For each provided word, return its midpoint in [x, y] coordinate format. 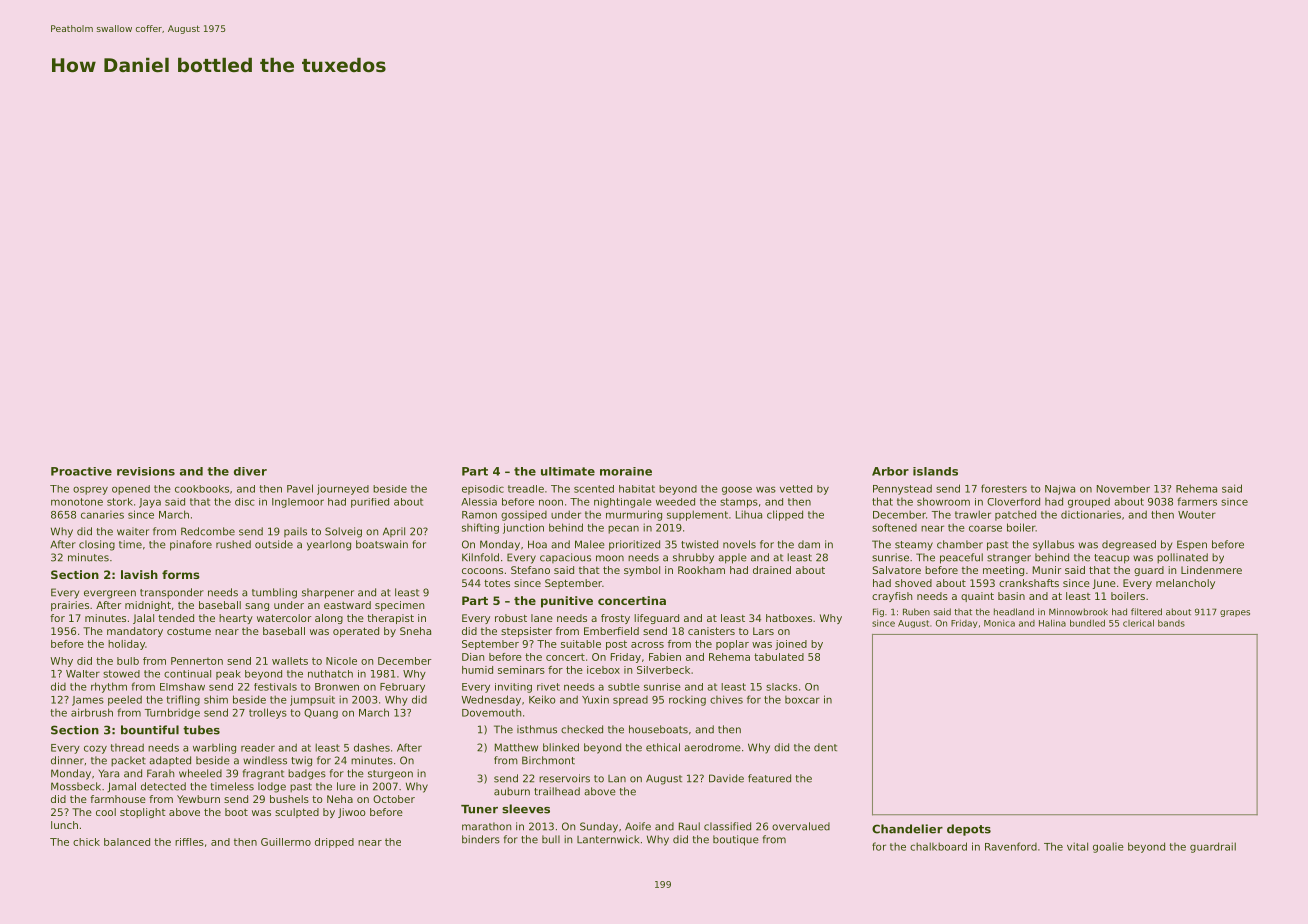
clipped [785, 515]
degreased [1129, 545]
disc [245, 502]
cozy [95, 749]
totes [497, 583]
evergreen [110, 594]
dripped [334, 843]
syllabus [1053, 545]
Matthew [516, 747]
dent [825, 747]
